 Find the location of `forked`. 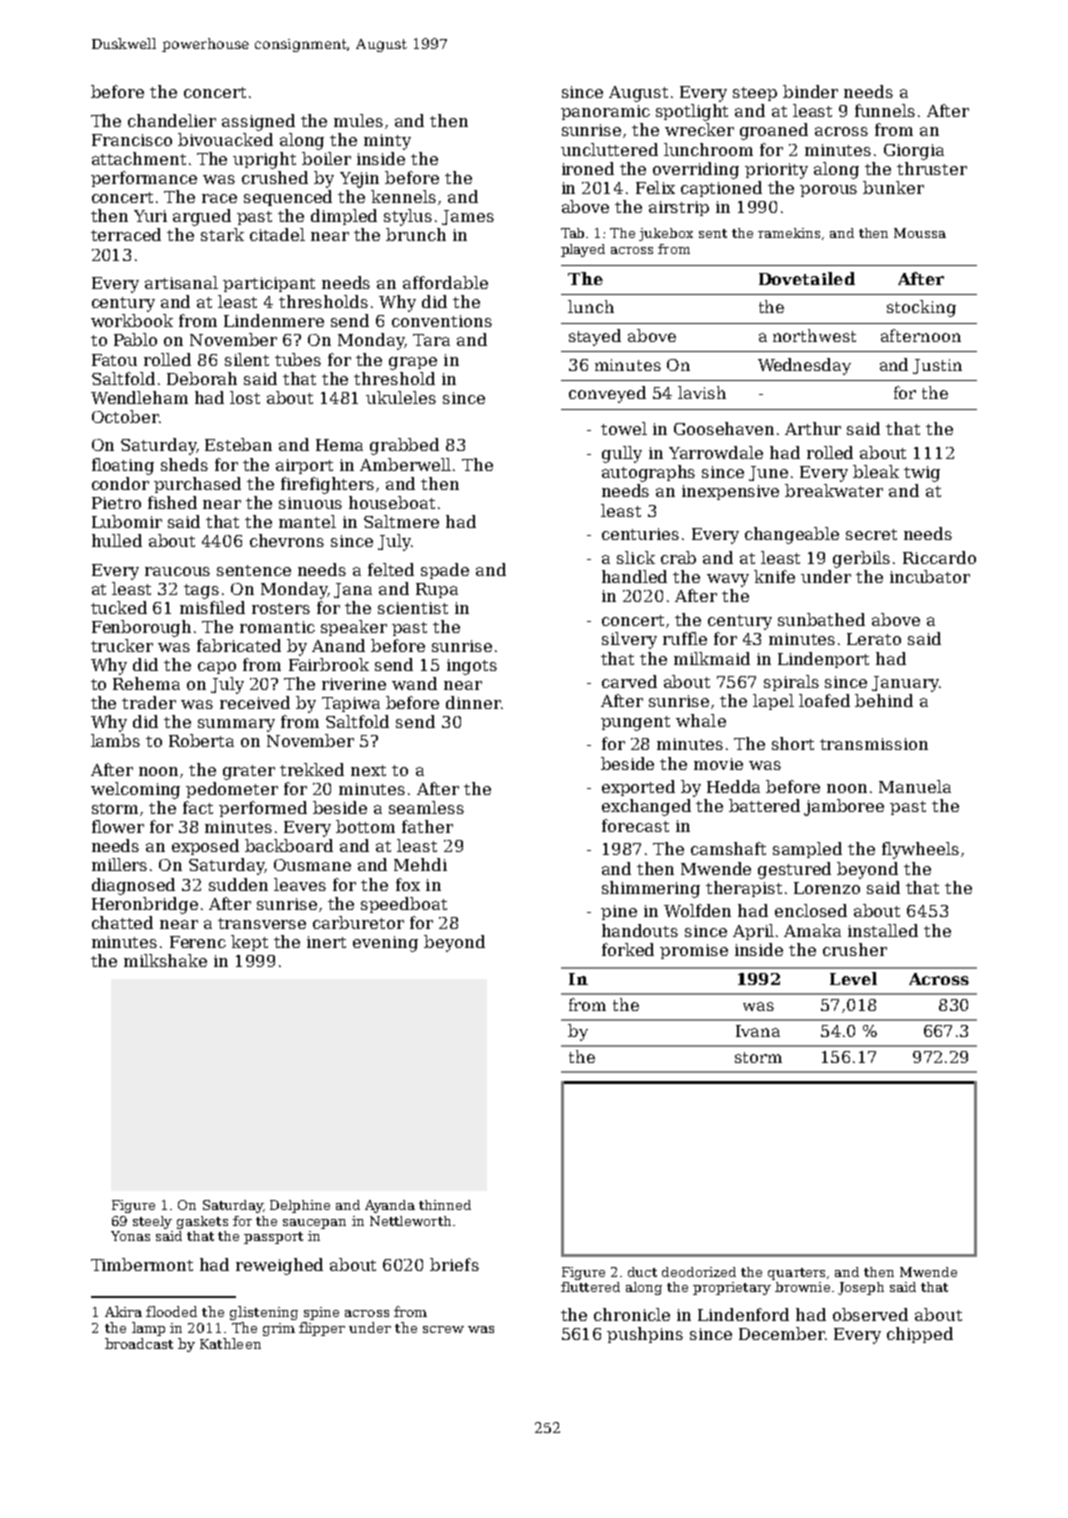

forked is located at coordinates (628, 949).
